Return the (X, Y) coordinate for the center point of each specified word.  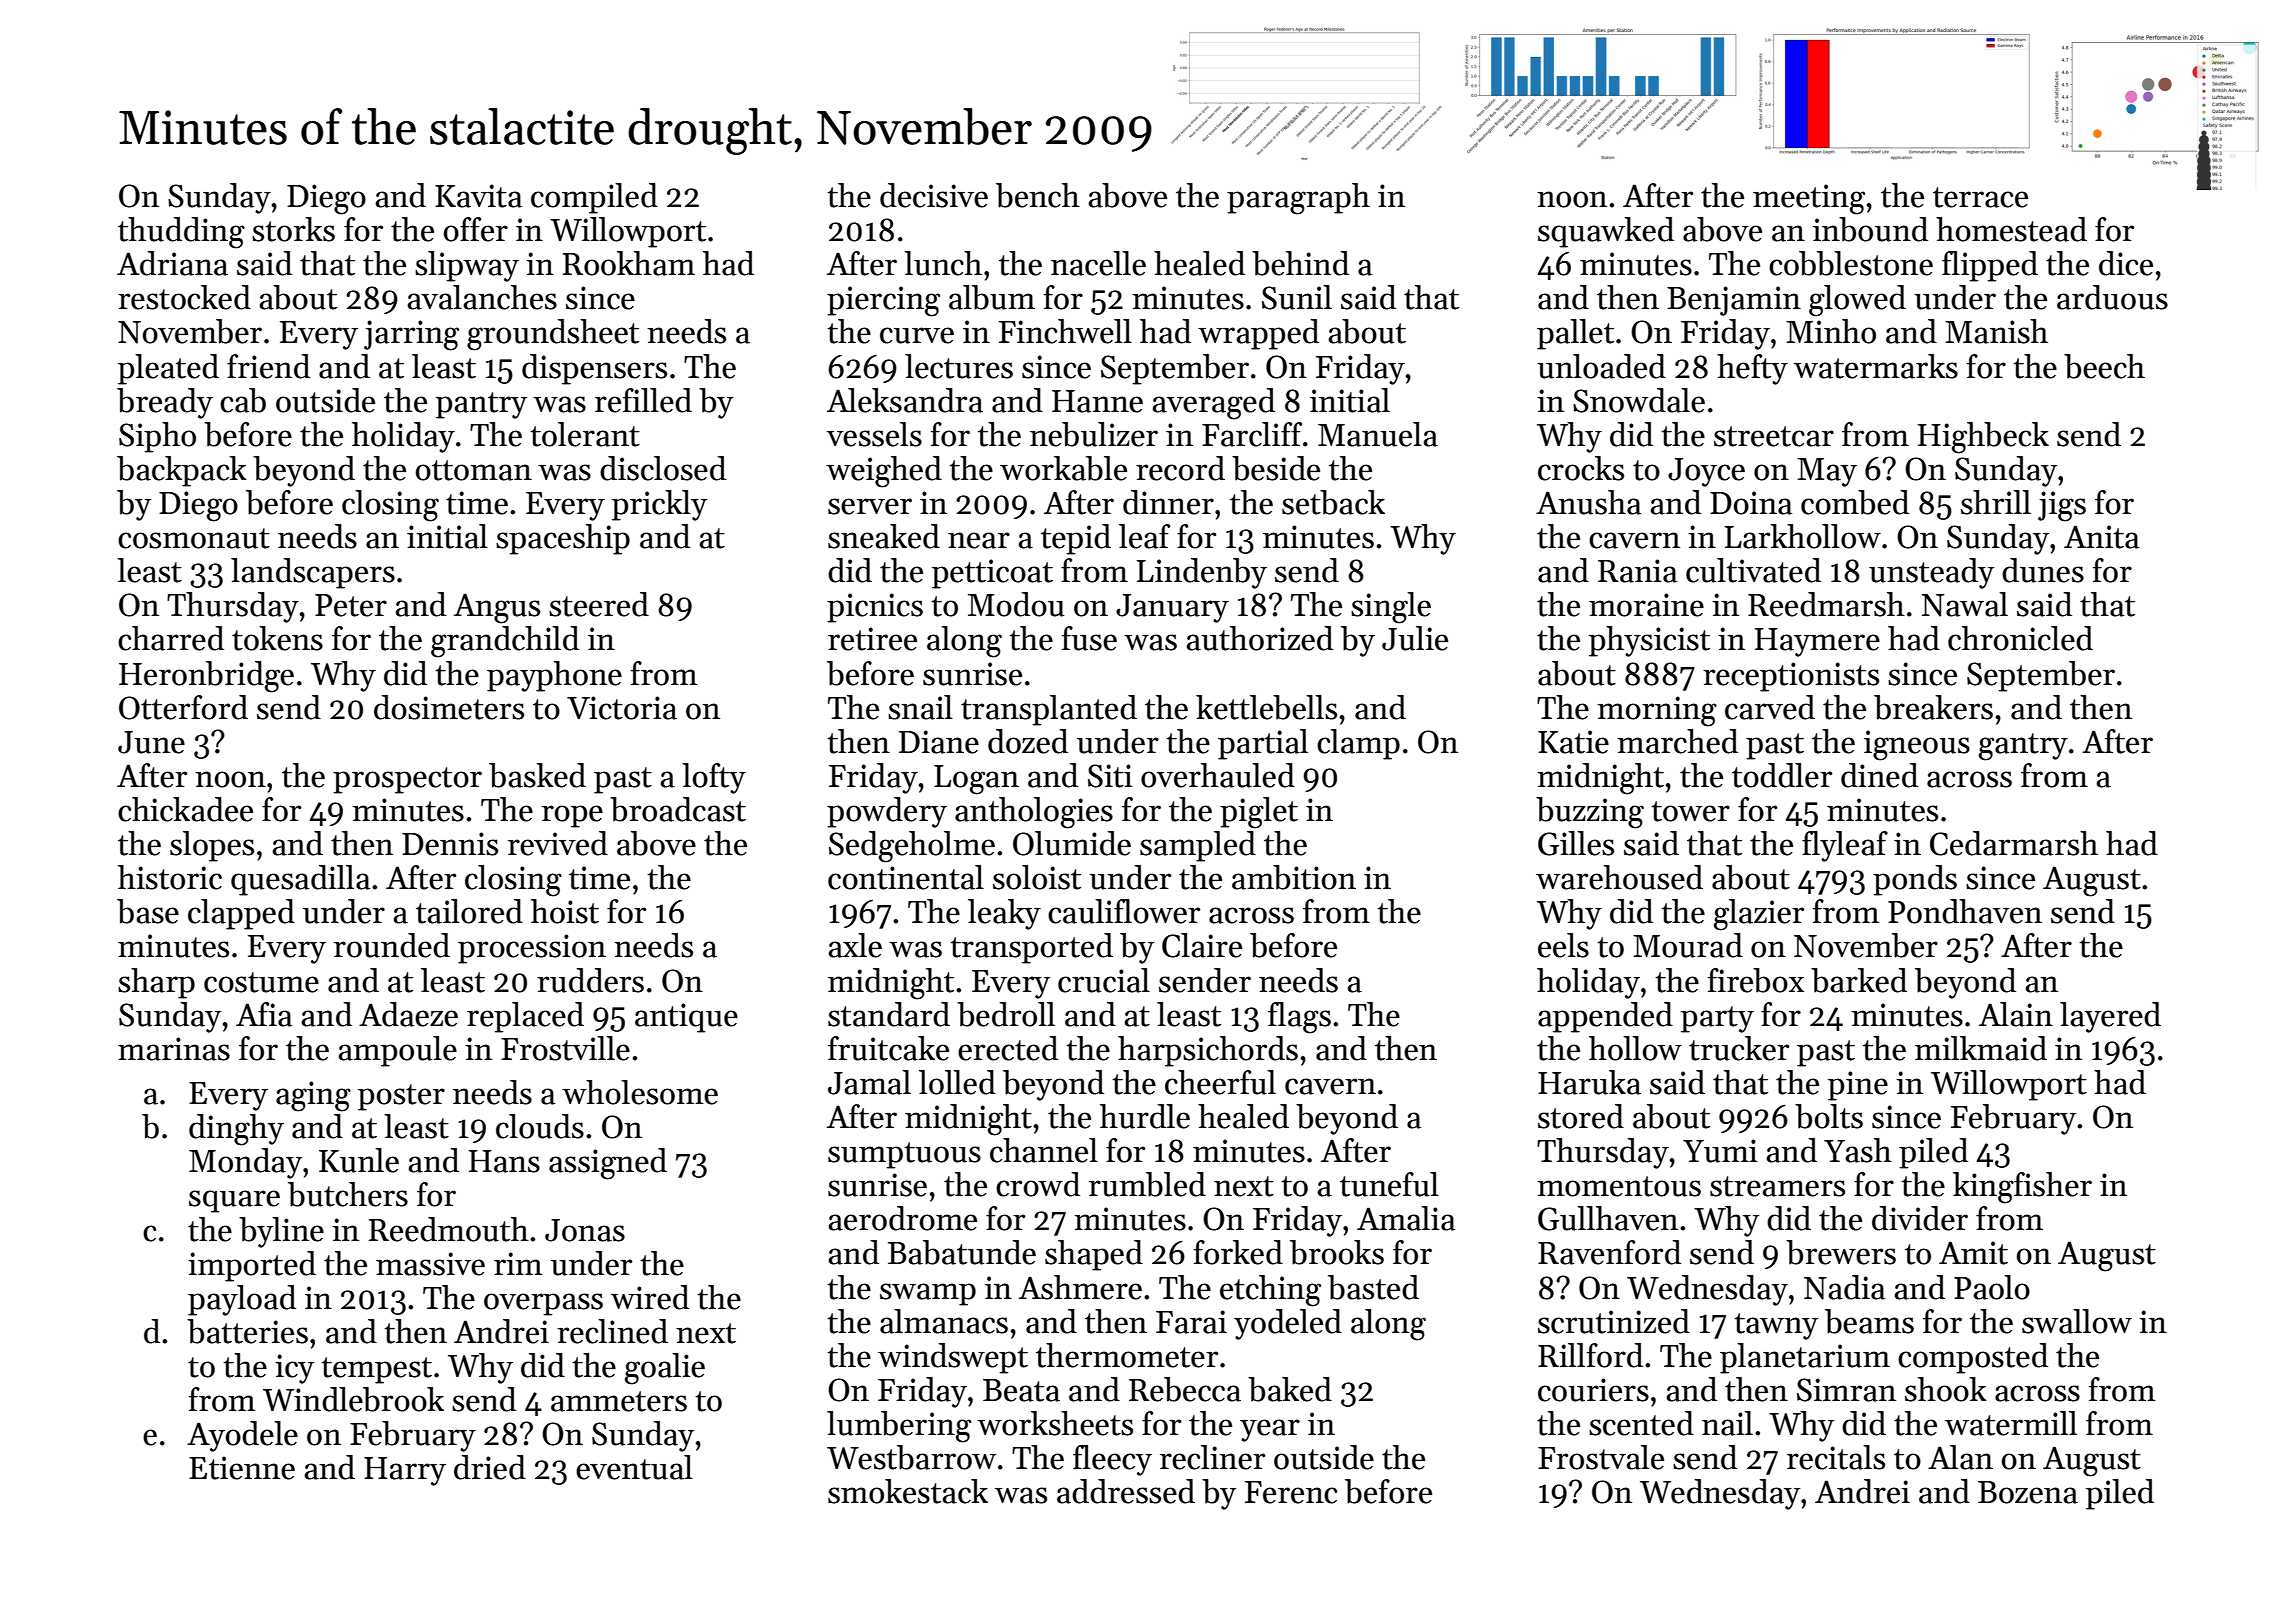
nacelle (1098, 263)
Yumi (1720, 1151)
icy (295, 1369)
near (979, 540)
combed (1855, 502)
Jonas (585, 1230)
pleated (168, 369)
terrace (1980, 197)
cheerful (1220, 1082)
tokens (277, 638)
